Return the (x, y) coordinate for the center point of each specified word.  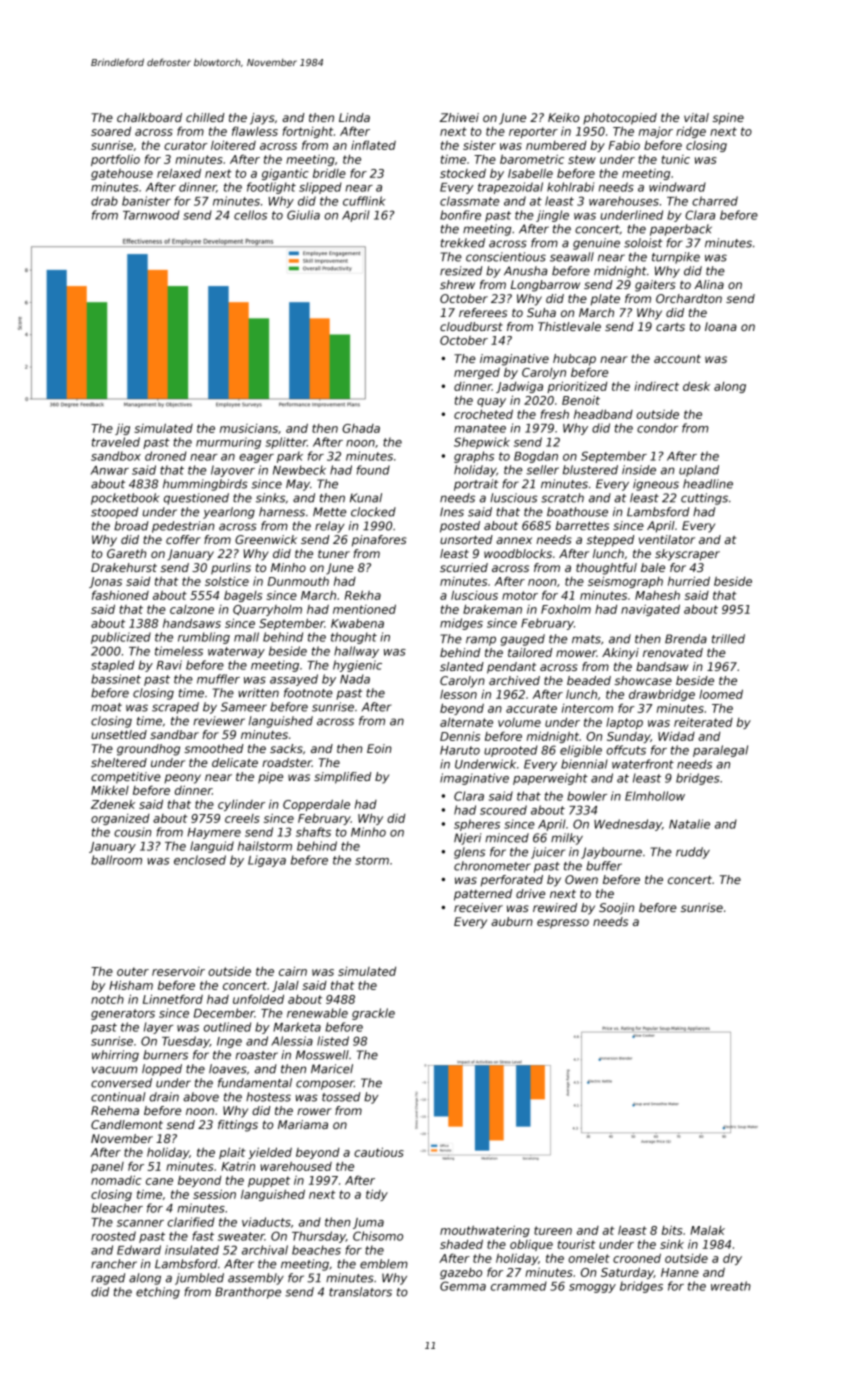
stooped (114, 513)
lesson (458, 694)
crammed (519, 1286)
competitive (126, 778)
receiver (478, 907)
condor (657, 428)
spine (728, 119)
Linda (354, 117)
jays (262, 119)
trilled (728, 639)
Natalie (689, 824)
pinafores (379, 541)
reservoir (178, 971)
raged (108, 1279)
